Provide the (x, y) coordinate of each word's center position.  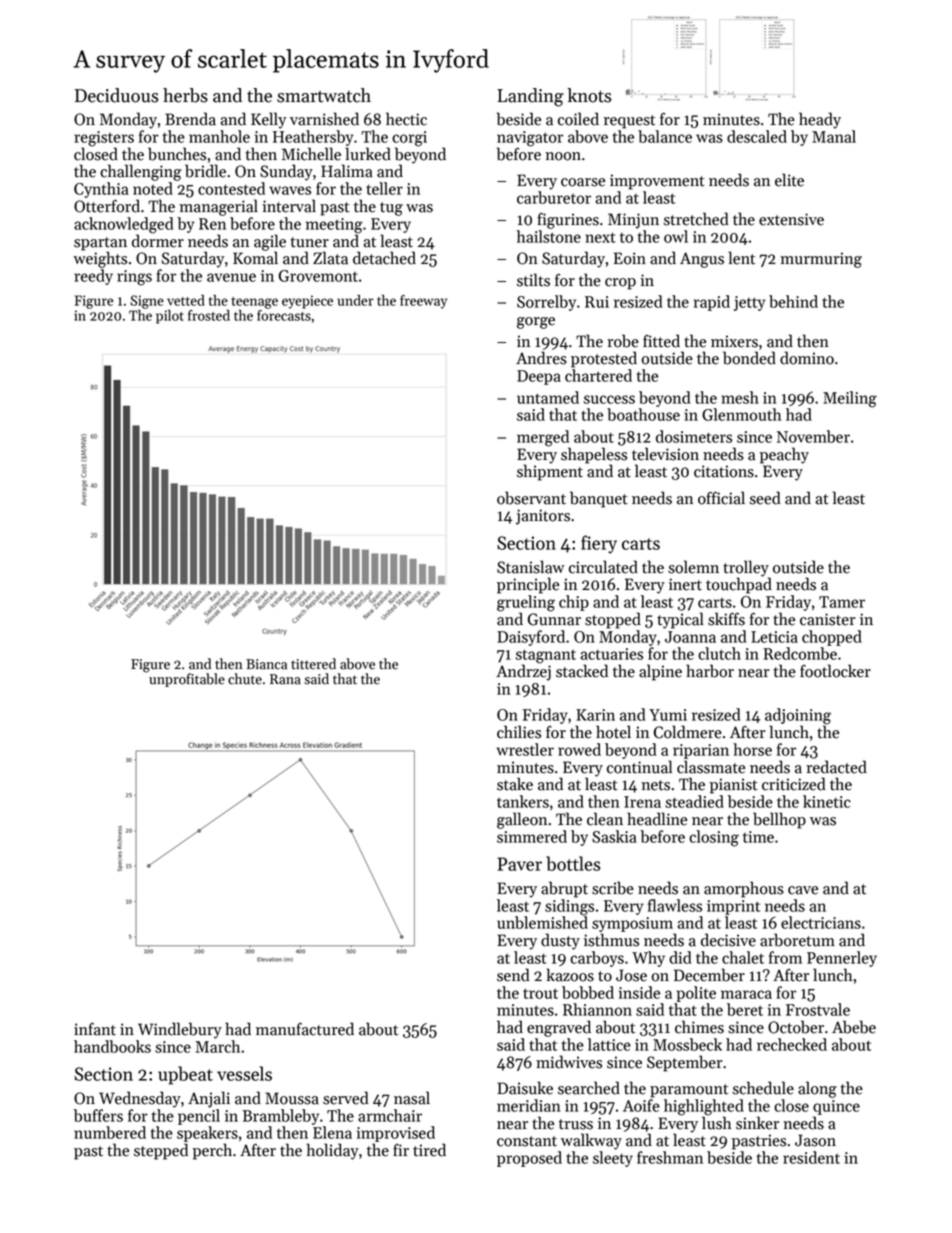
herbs (185, 95)
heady (820, 120)
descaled (757, 136)
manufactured (305, 1029)
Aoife (641, 1105)
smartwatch (324, 95)
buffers (98, 1115)
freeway (423, 302)
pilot (170, 317)
